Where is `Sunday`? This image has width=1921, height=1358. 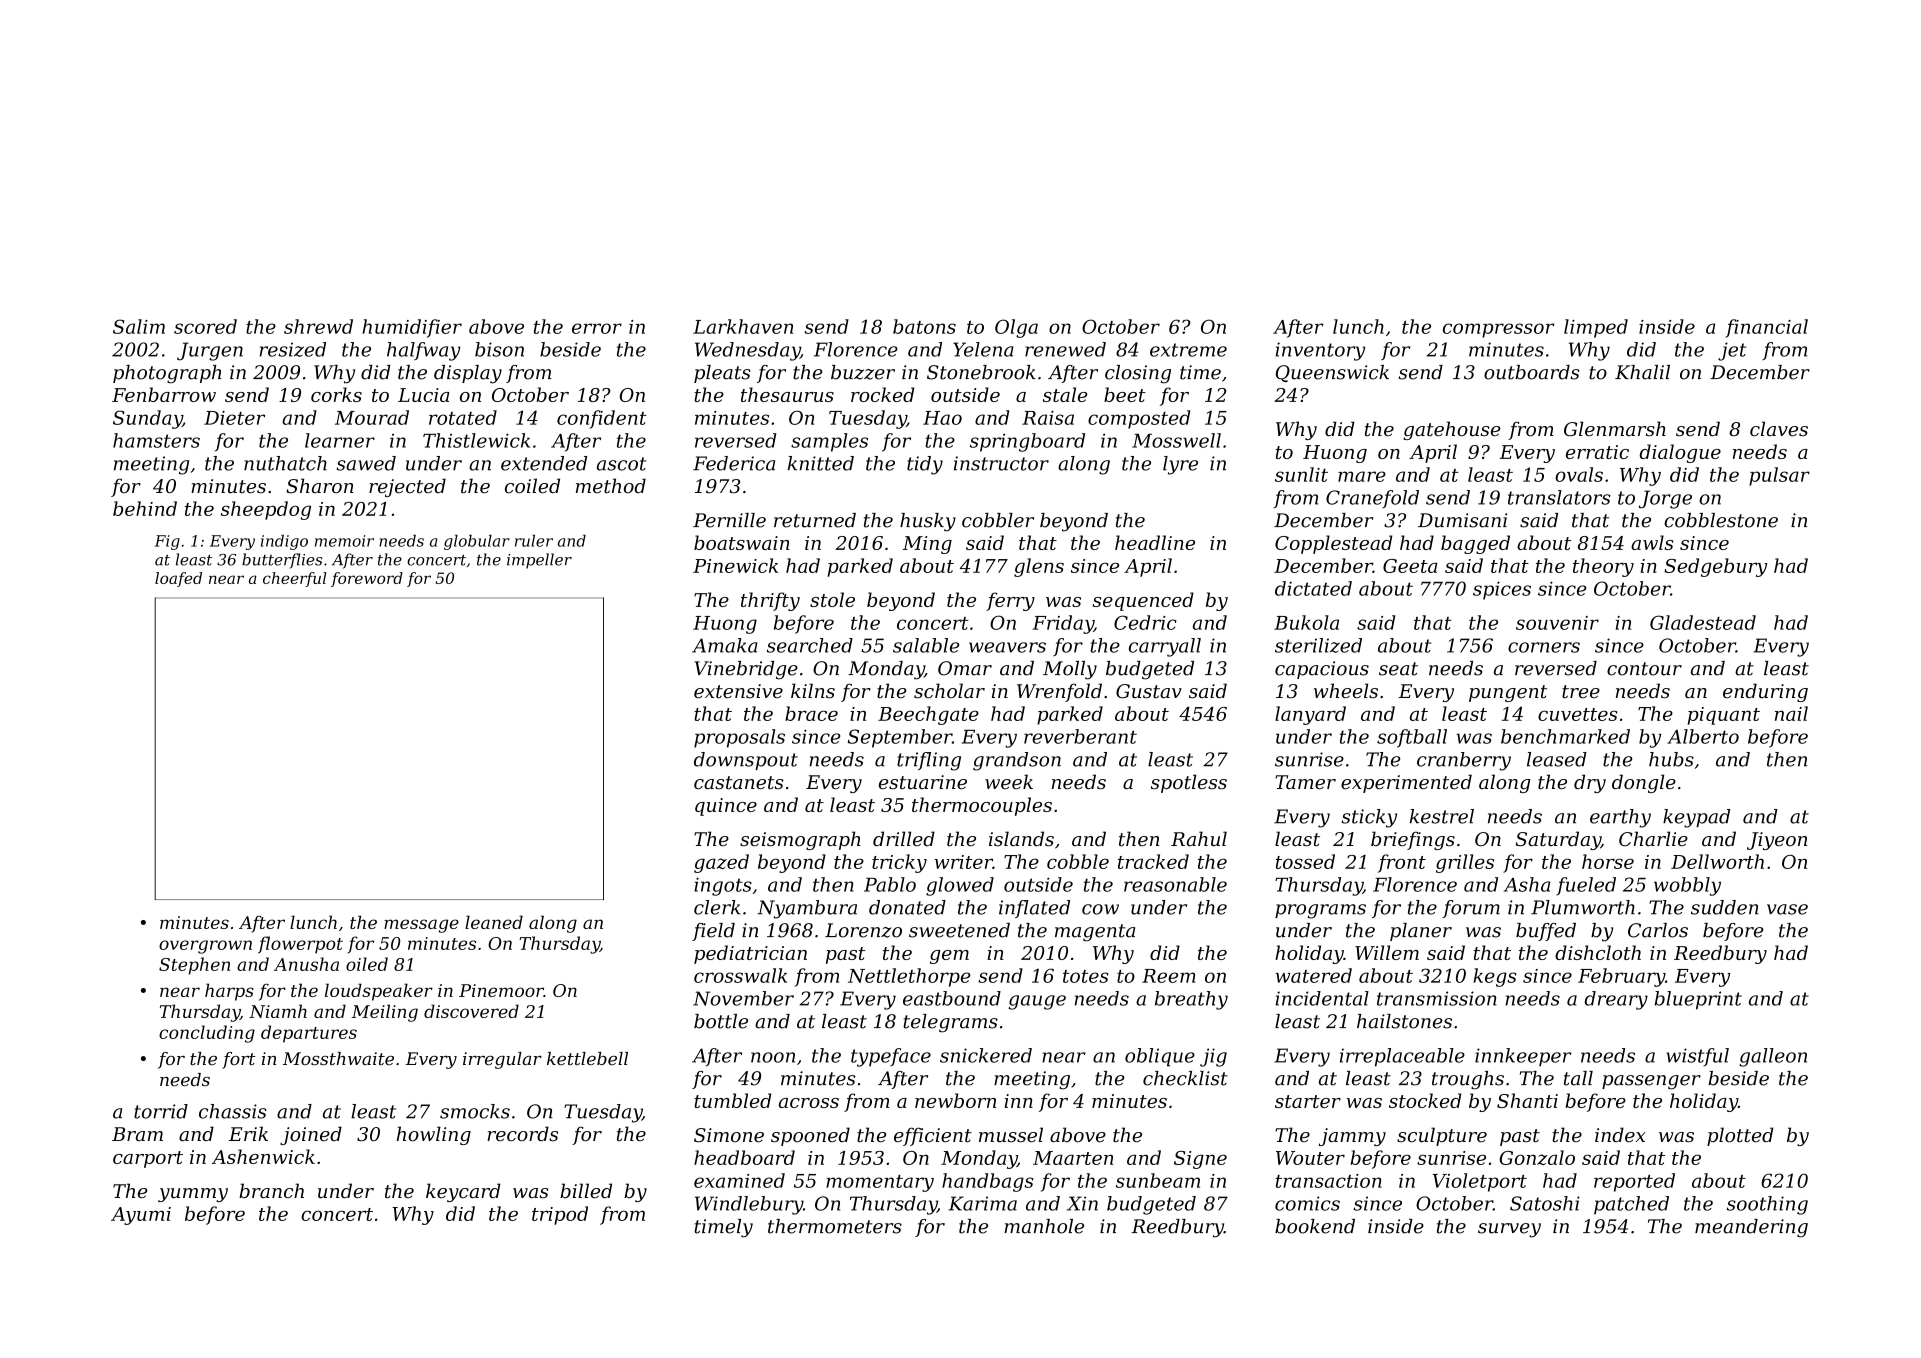 Sunday is located at coordinates (147, 419).
